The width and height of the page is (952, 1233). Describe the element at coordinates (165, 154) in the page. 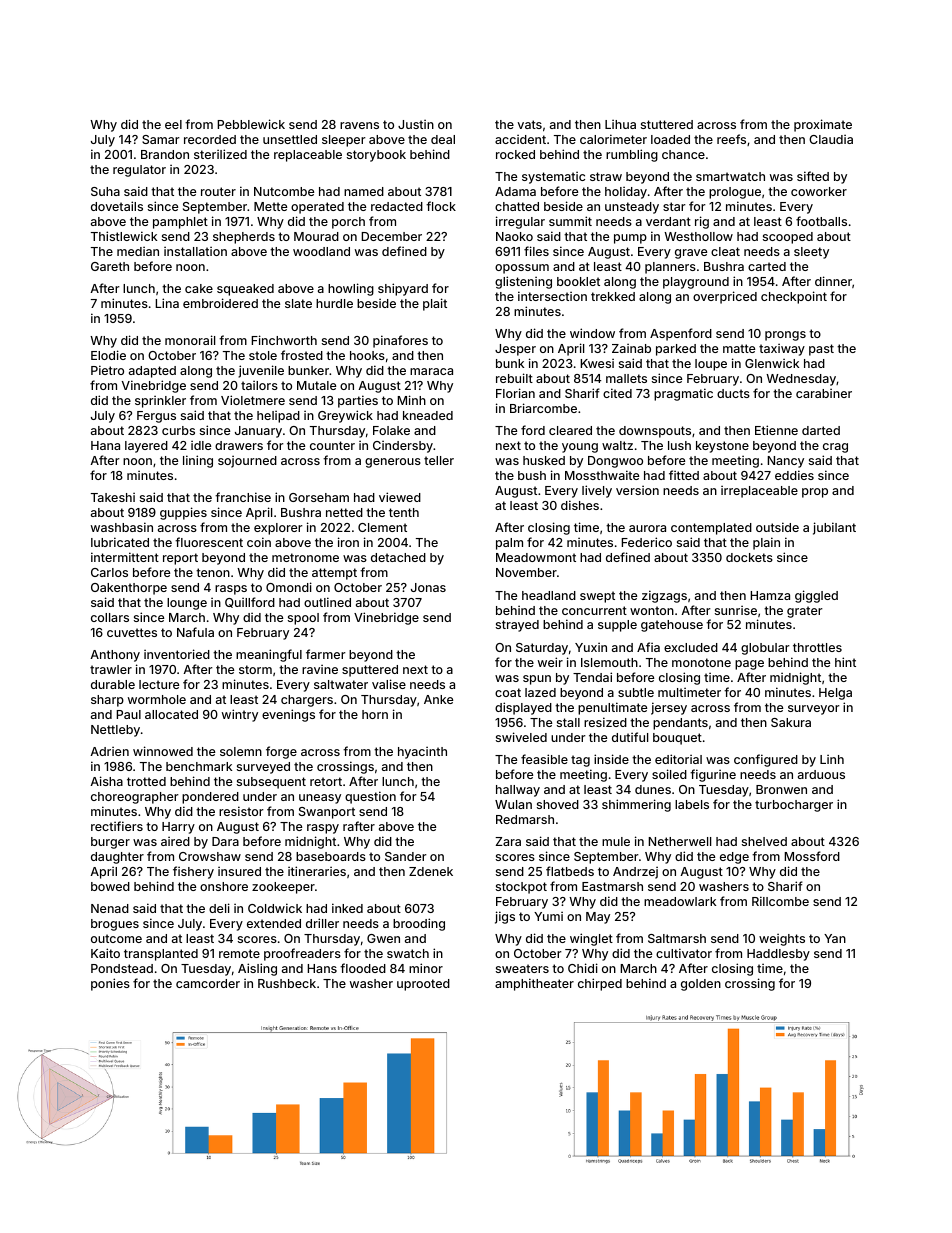

I see `Brandon` at that location.
